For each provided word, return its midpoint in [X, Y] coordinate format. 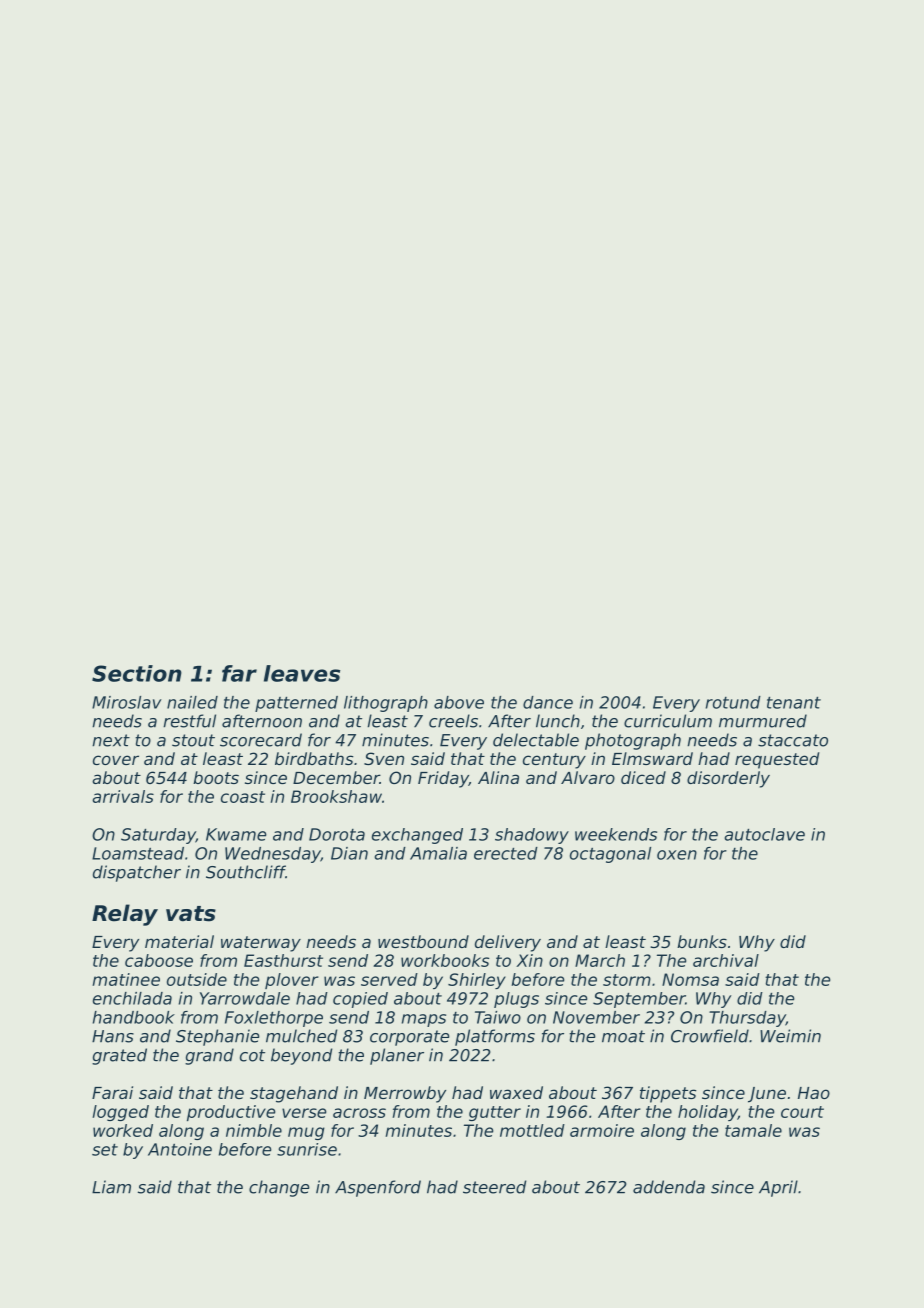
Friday [443, 779]
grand [209, 1056]
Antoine [180, 1149]
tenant [794, 703]
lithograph [386, 704]
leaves [302, 673]
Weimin [790, 1036]
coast [243, 797]
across [359, 1113]
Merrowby [405, 1094]
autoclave [764, 834]
